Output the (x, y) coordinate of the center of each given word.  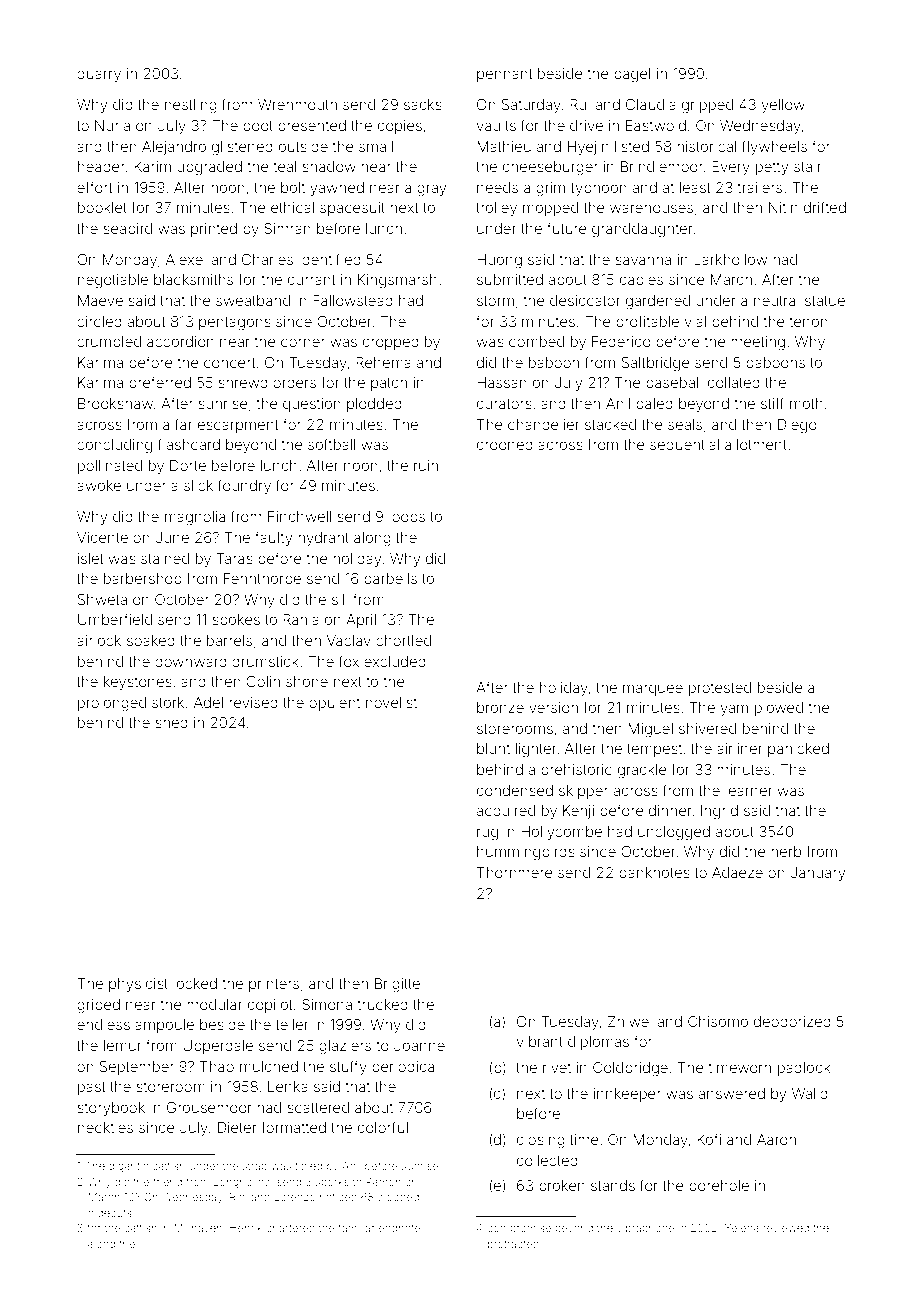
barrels (229, 640)
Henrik (246, 1228)
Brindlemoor (662, 166)
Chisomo (718, 1021)
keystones (138, 683)
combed (536, 341)
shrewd (243, 382)
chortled (403, 640)
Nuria (112, 125)
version (553, 707)
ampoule (164, 1026)
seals (685, 424)
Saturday (531, 106)
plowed (779, 709)
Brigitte (397, 985)
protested (720, 689)
